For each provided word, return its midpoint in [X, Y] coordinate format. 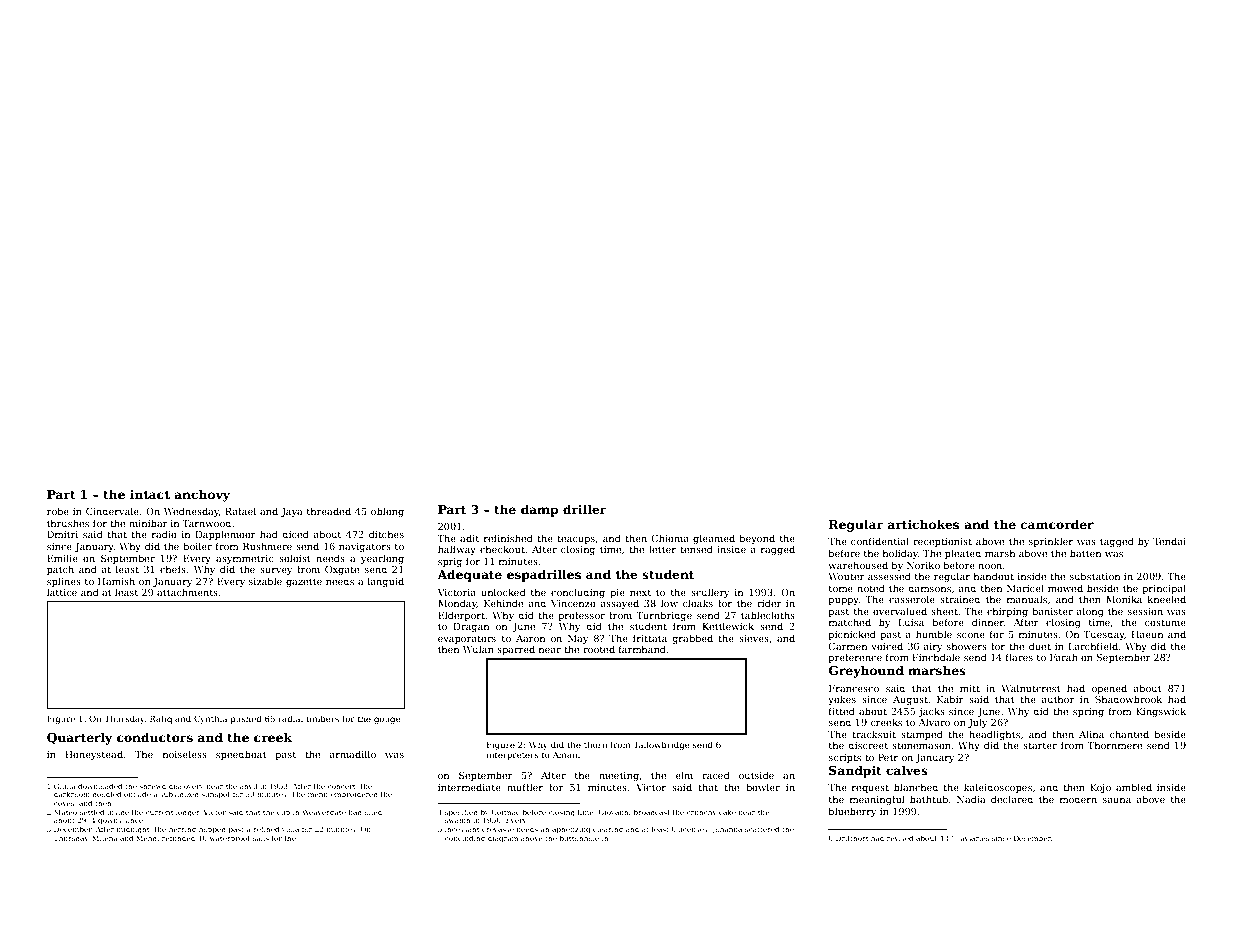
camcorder [1057, 524]
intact [150, 494]
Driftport [852, 839]
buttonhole [579, 838]
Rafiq [161, 719]
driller [585, 509]
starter [1040, 745]
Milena [104, 838]
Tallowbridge [661, 745]
